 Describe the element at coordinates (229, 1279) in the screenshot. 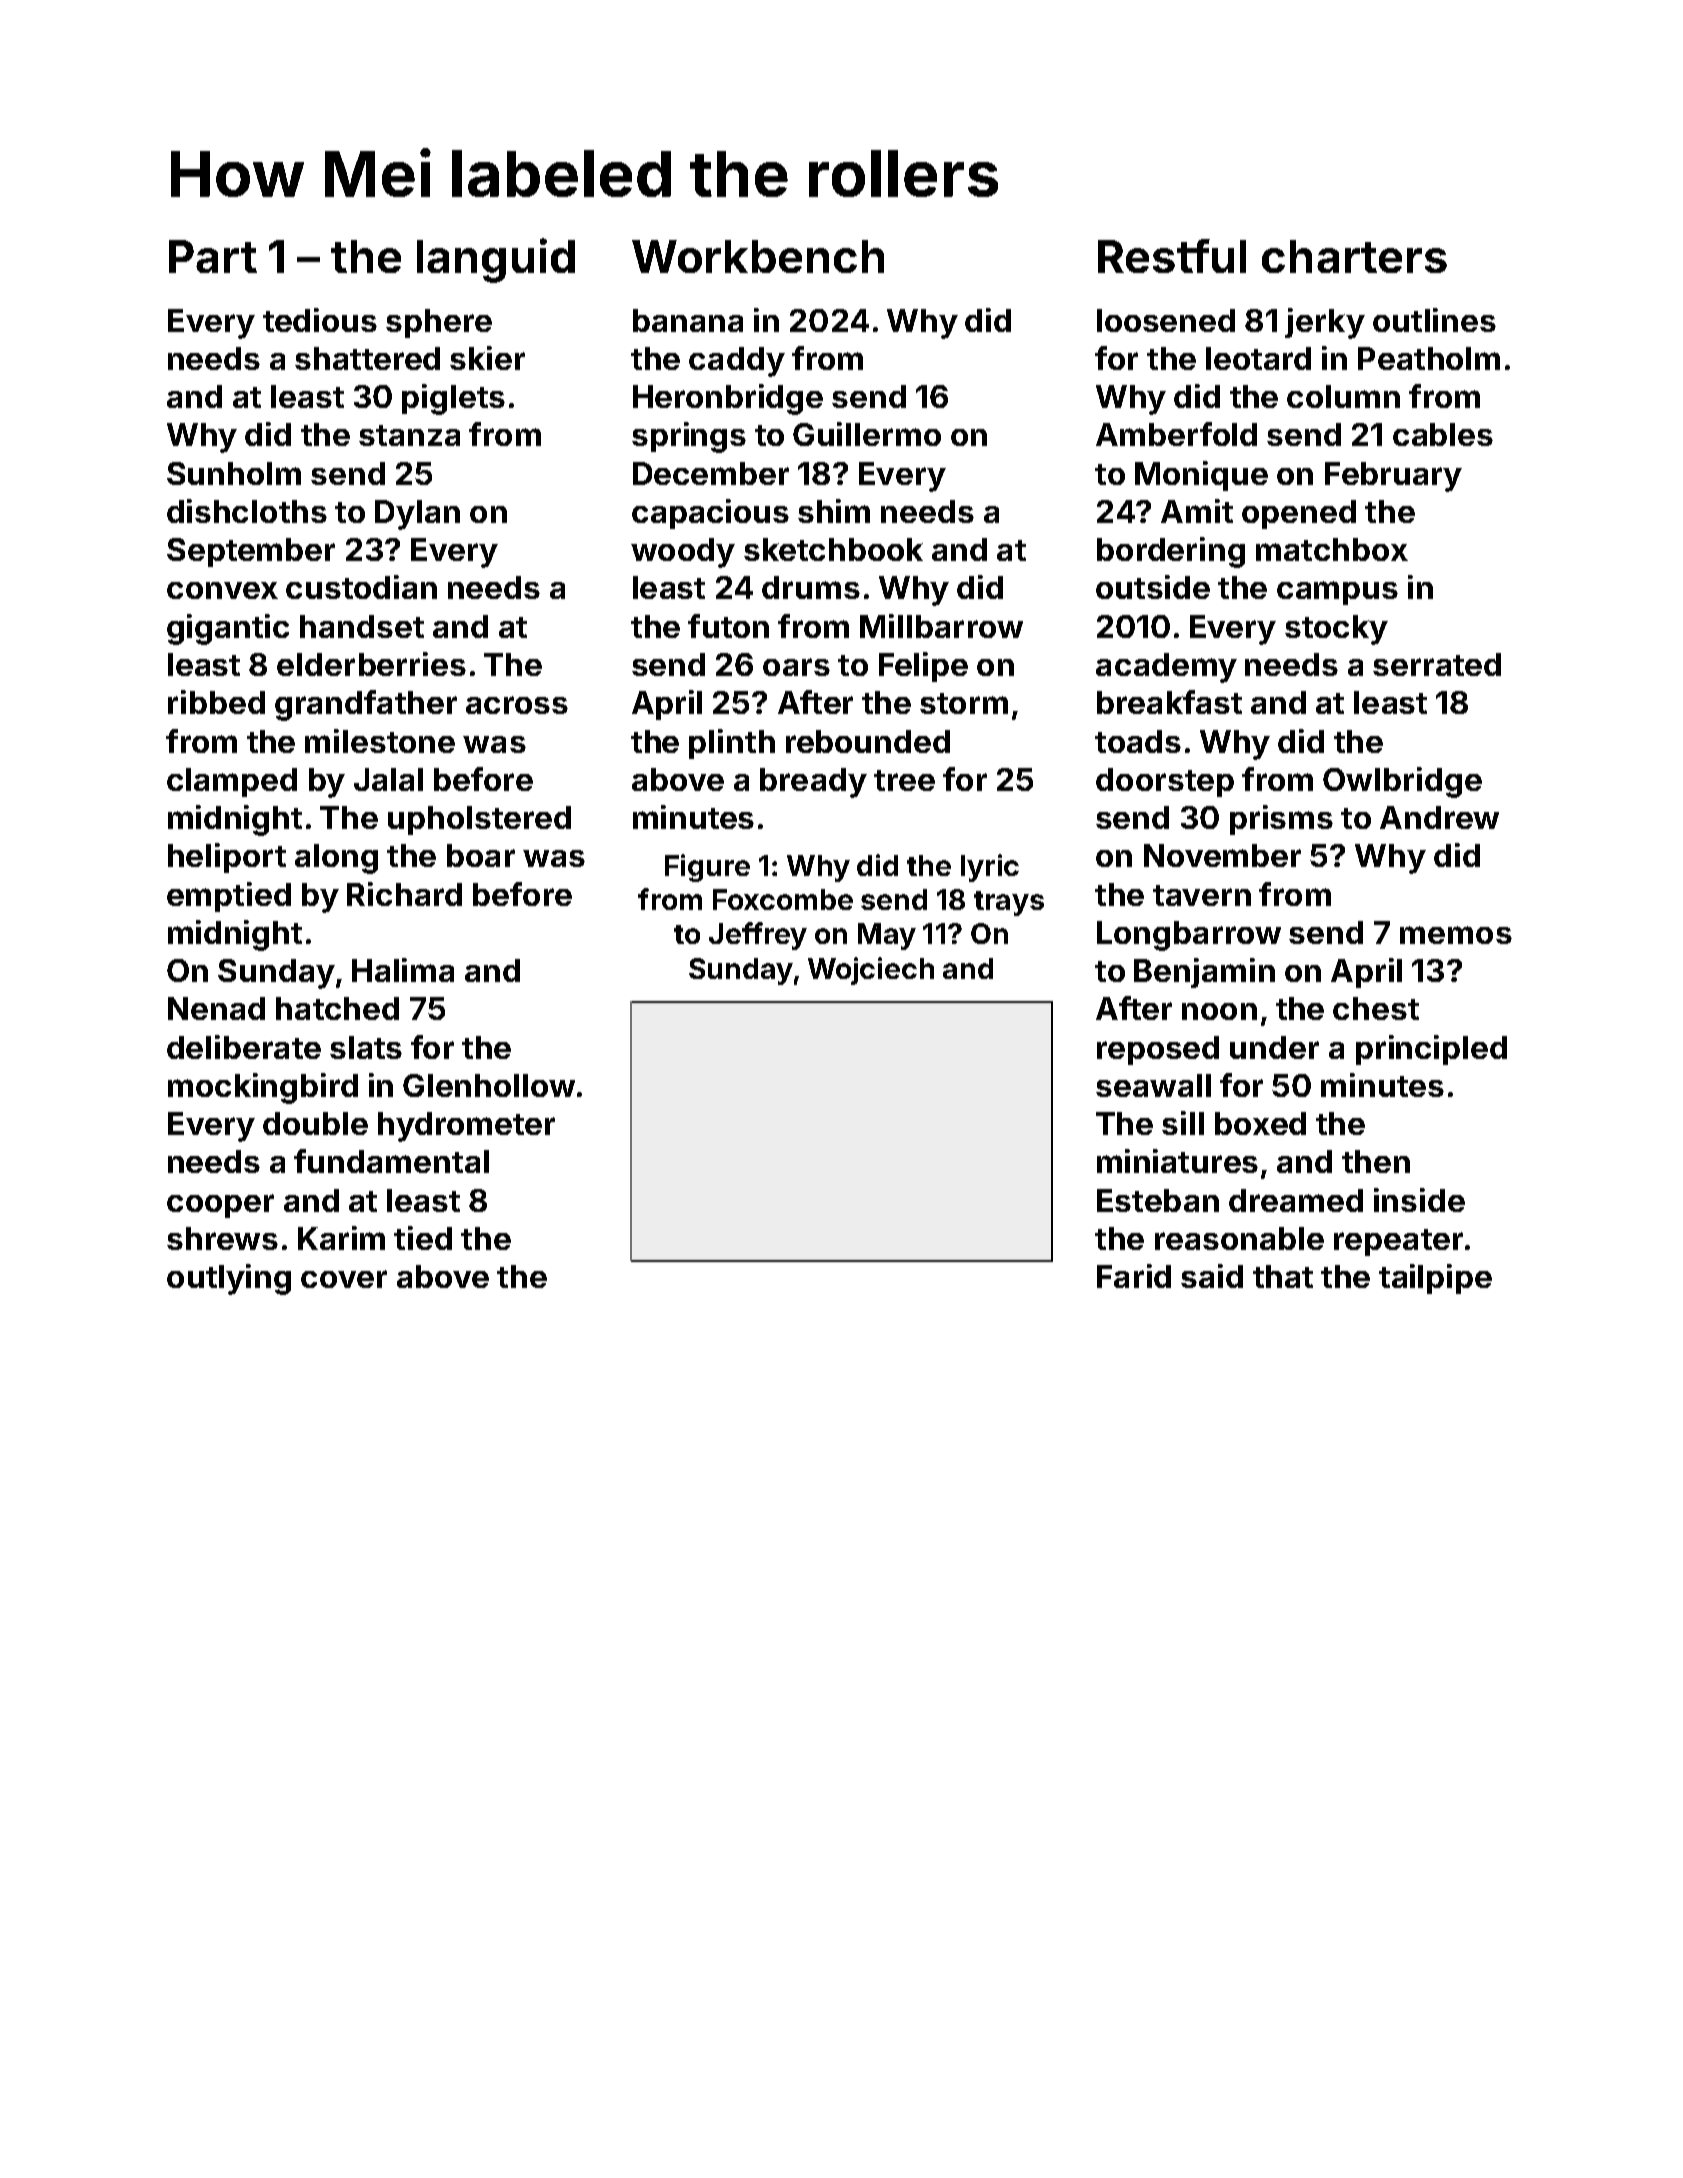

I see `outlying` at that location.
